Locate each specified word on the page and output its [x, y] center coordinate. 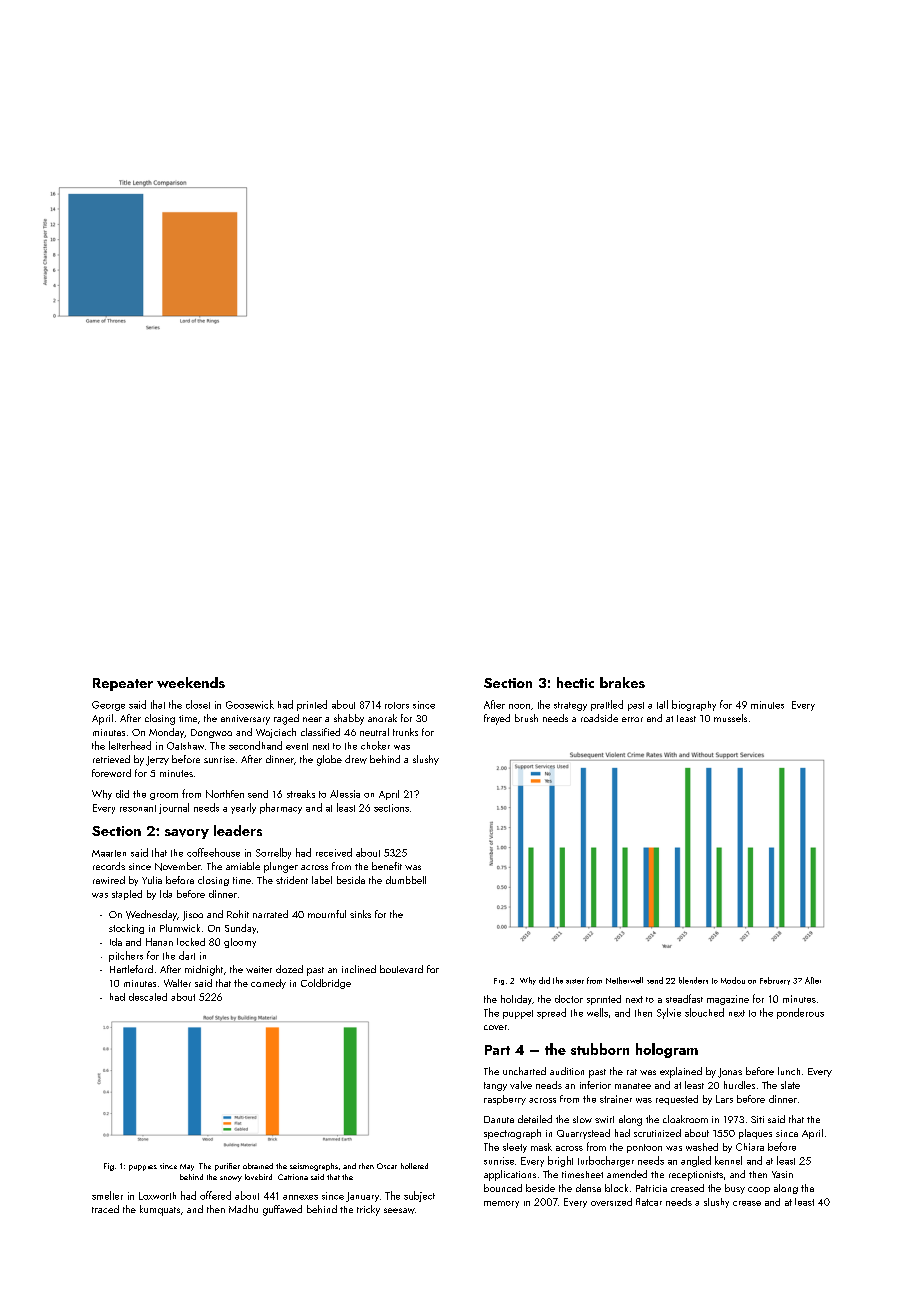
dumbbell [406, 880]
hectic [575, 682]
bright [560, 1161]
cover [495, 1027]
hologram [667, 1050]
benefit [387, 866]
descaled [148, 997]
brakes [622, 682]
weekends [191, 682]
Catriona [293, 1177]
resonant [138, 808]
